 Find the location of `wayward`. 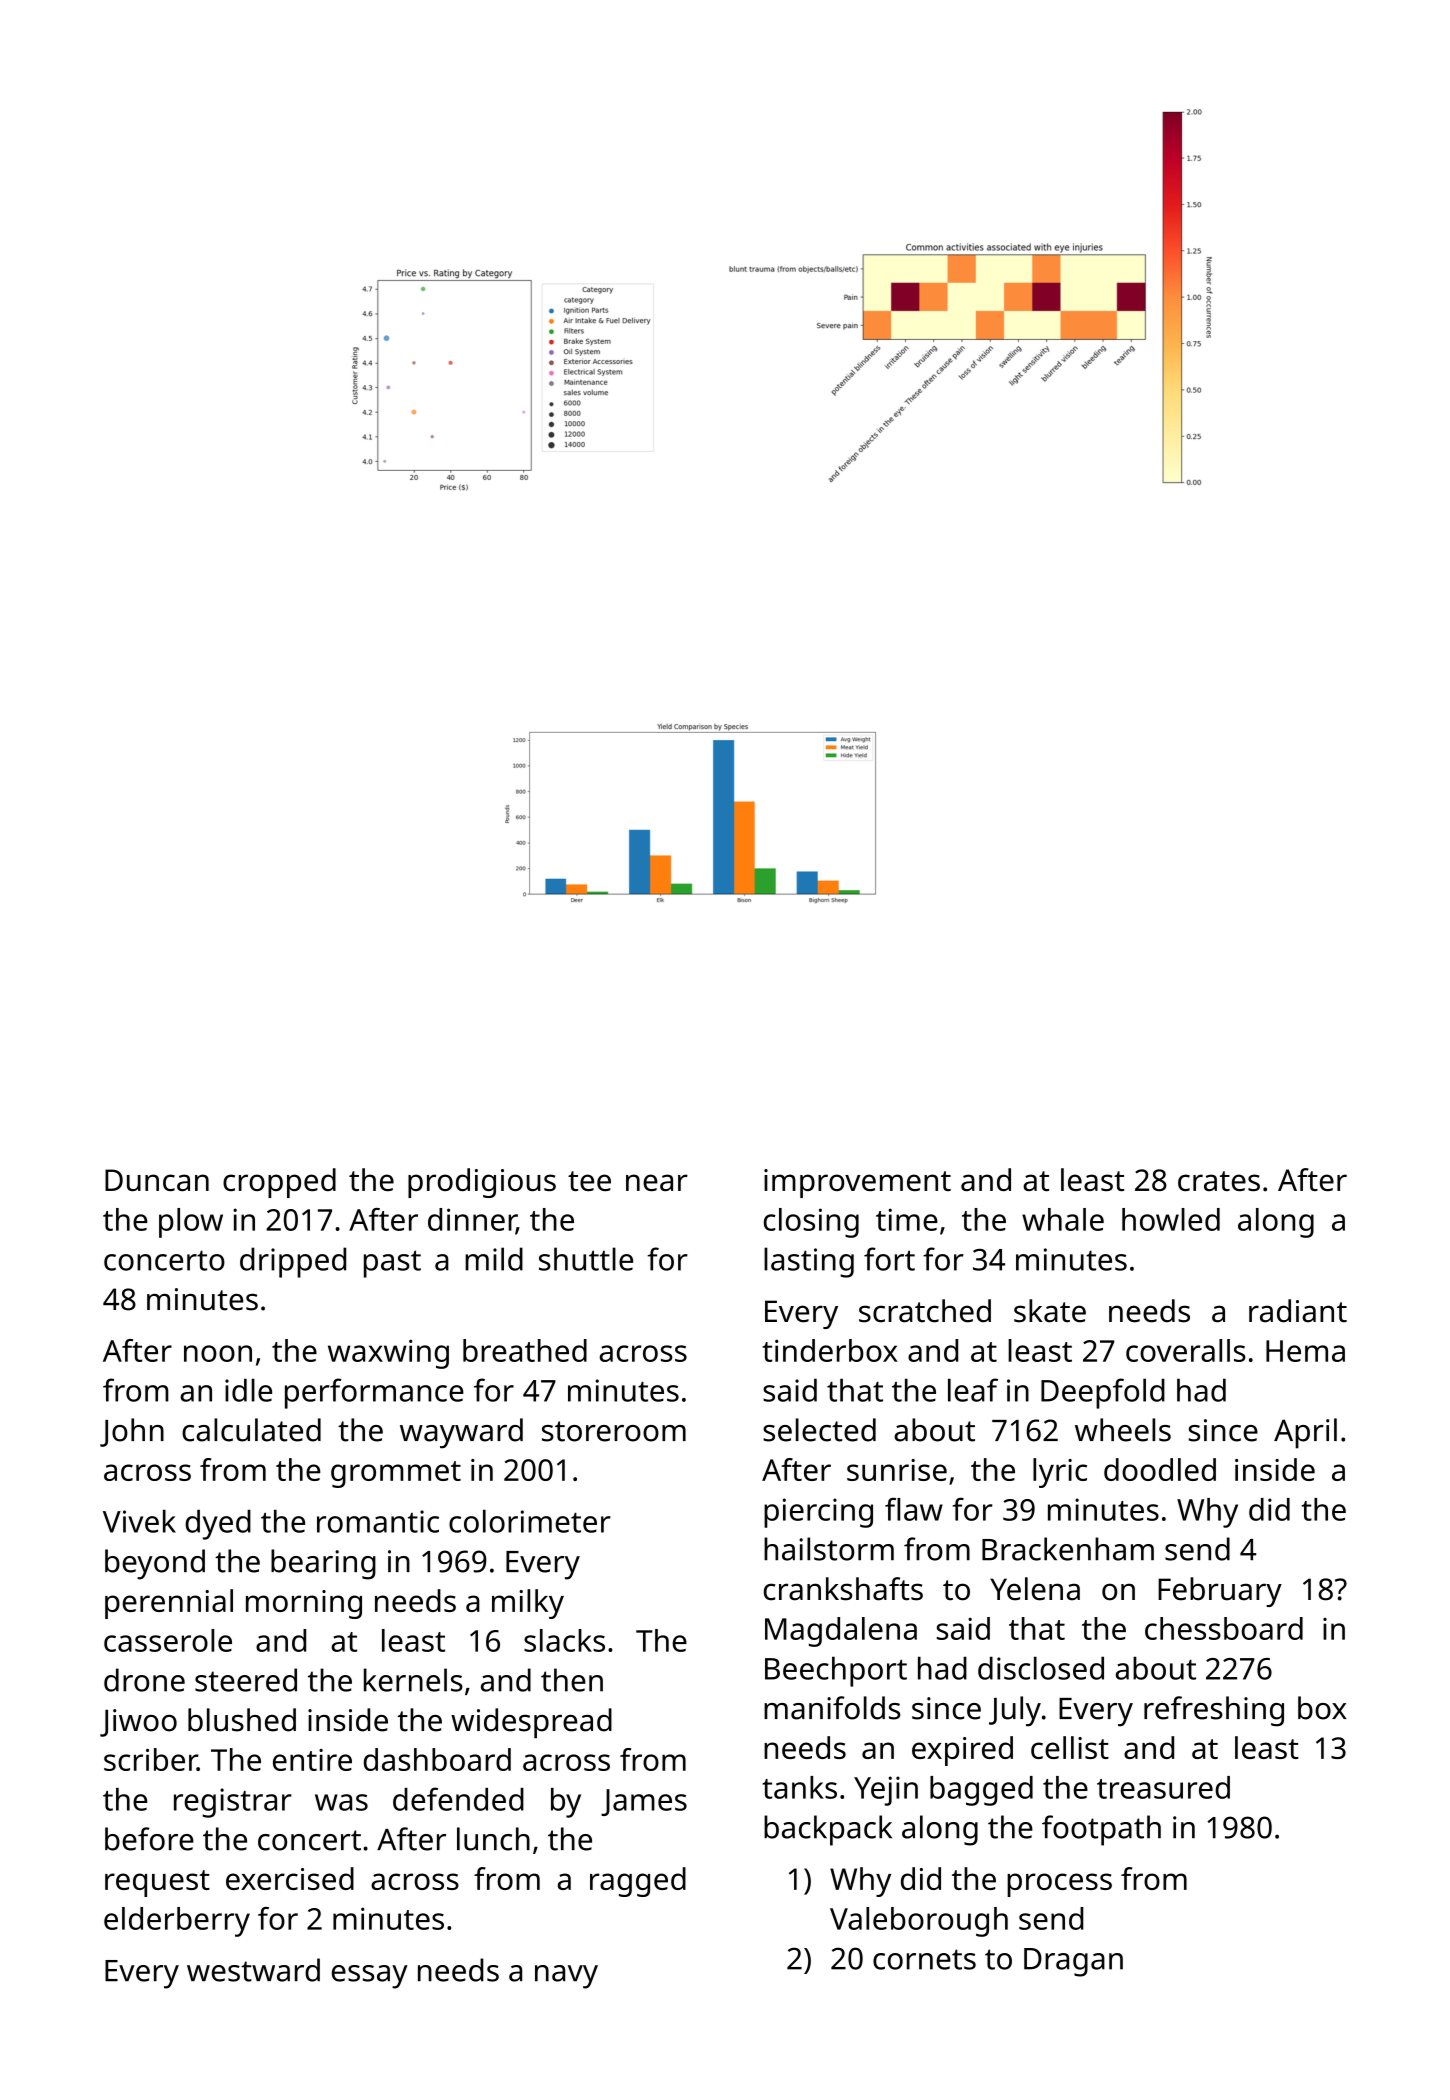

wayward is located at coordinates (461, 1433).
